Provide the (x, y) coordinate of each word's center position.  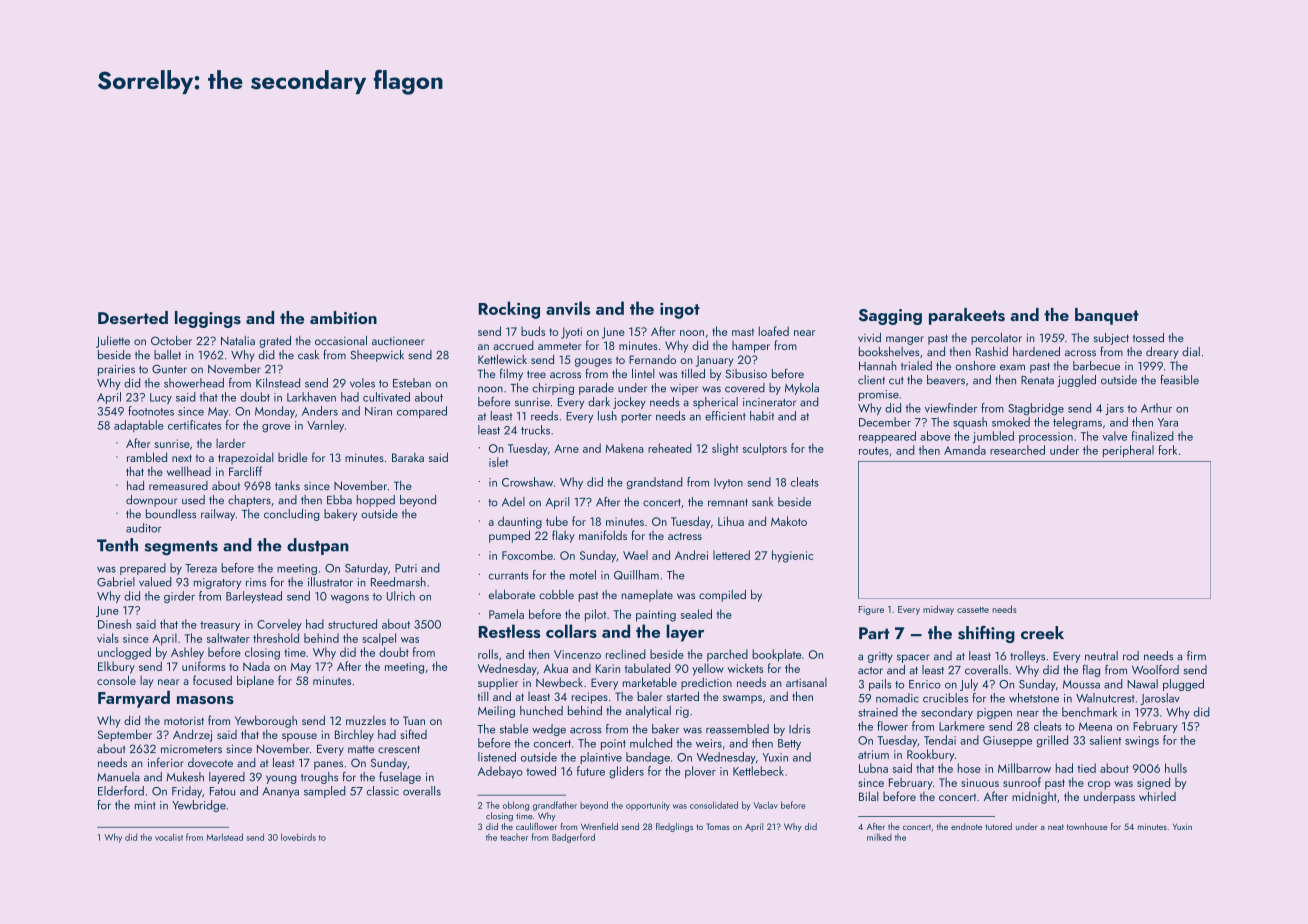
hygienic (792, 556)
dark (599, 402)
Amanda (965, 450)
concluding (292, 515)
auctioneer (398, 341)
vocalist (169, 837)
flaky (563, 536)
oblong (516, 806)
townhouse (1087, 826)
